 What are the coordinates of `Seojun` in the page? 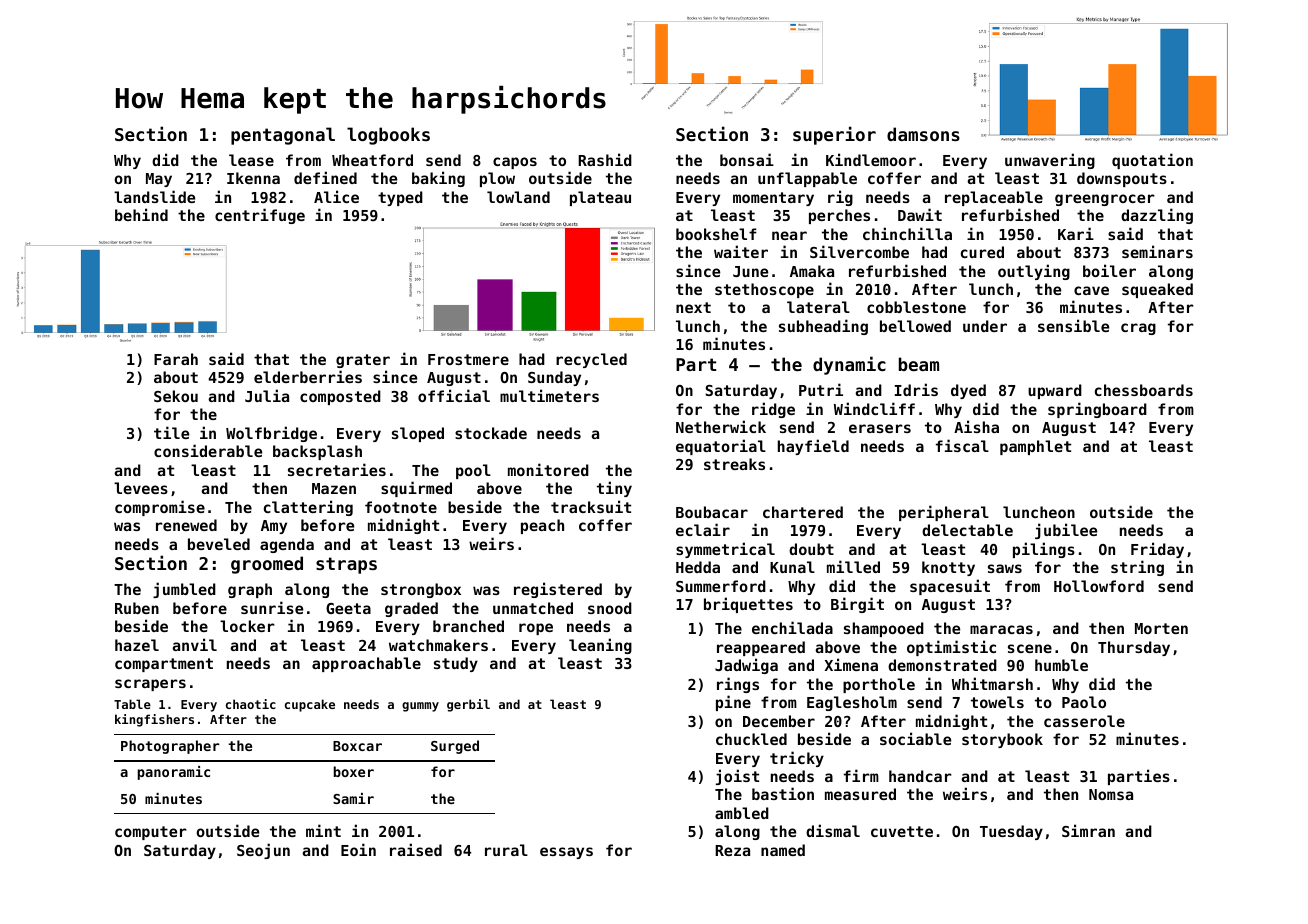 It's located at (263, 851).
